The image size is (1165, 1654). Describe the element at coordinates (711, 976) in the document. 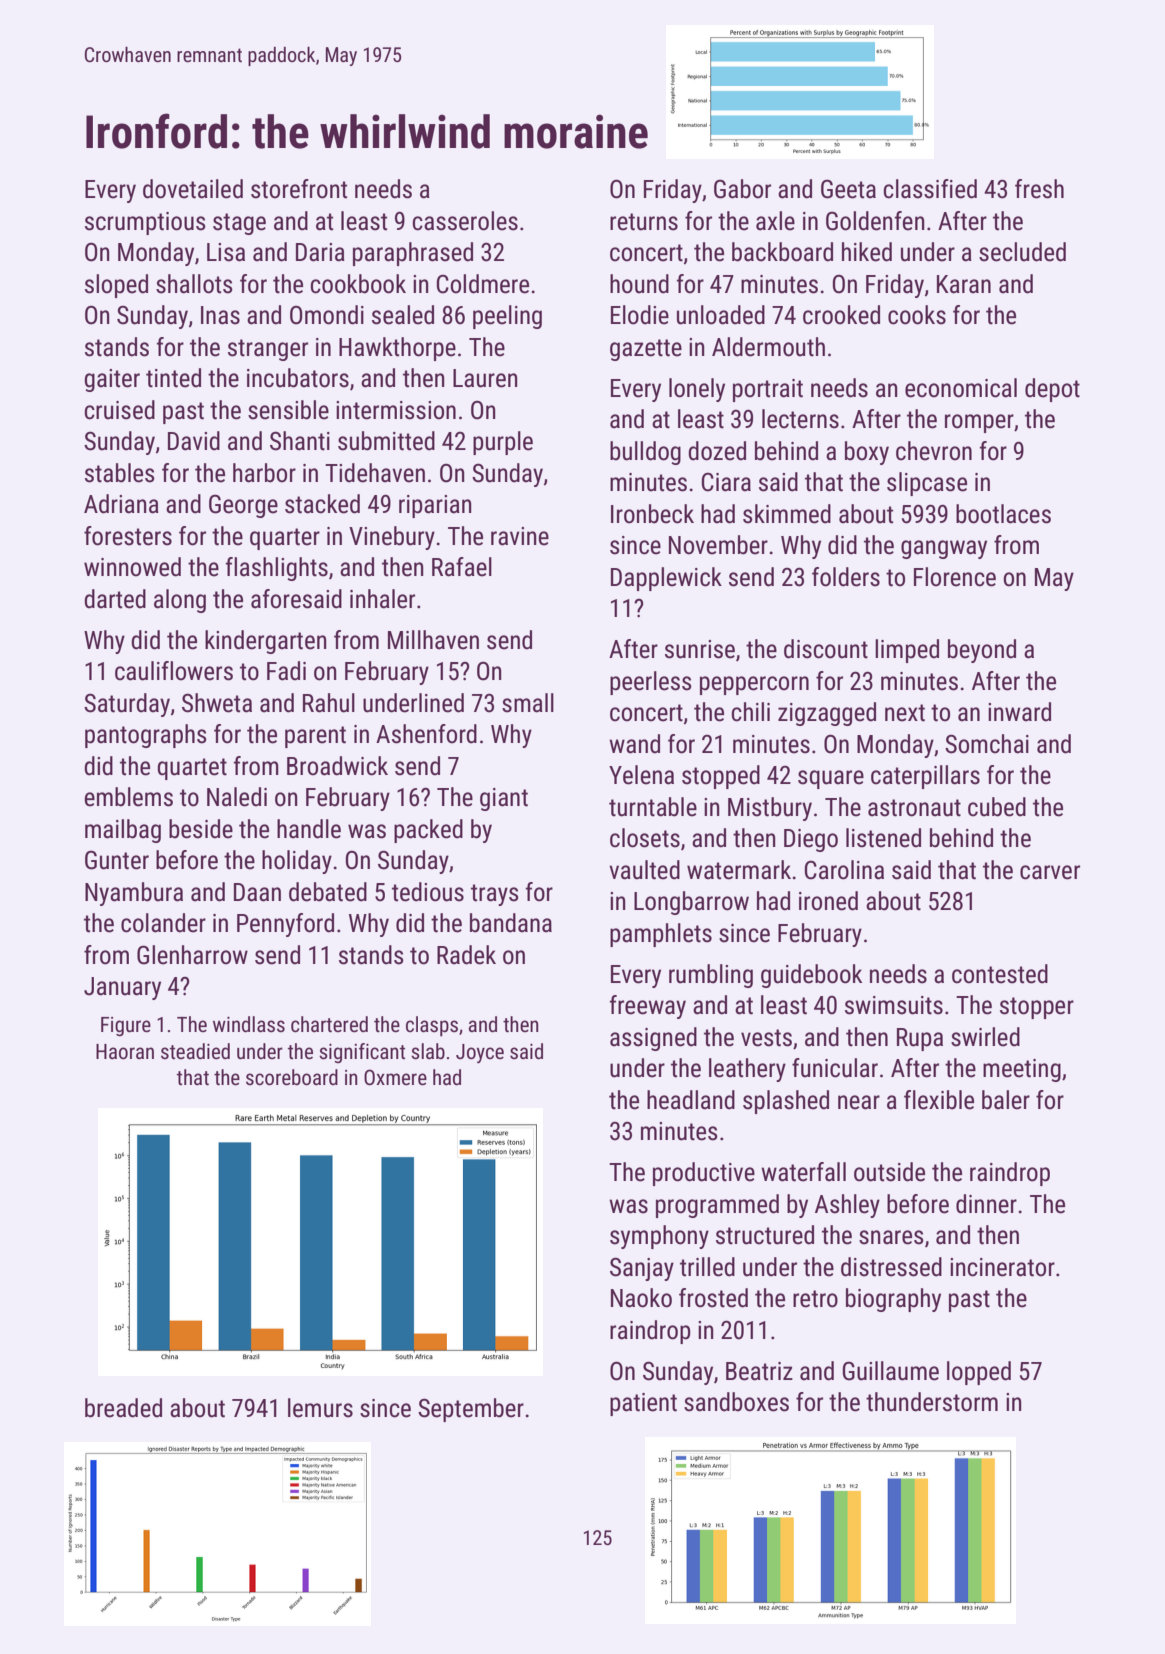

I see `rumbling` at that location.
